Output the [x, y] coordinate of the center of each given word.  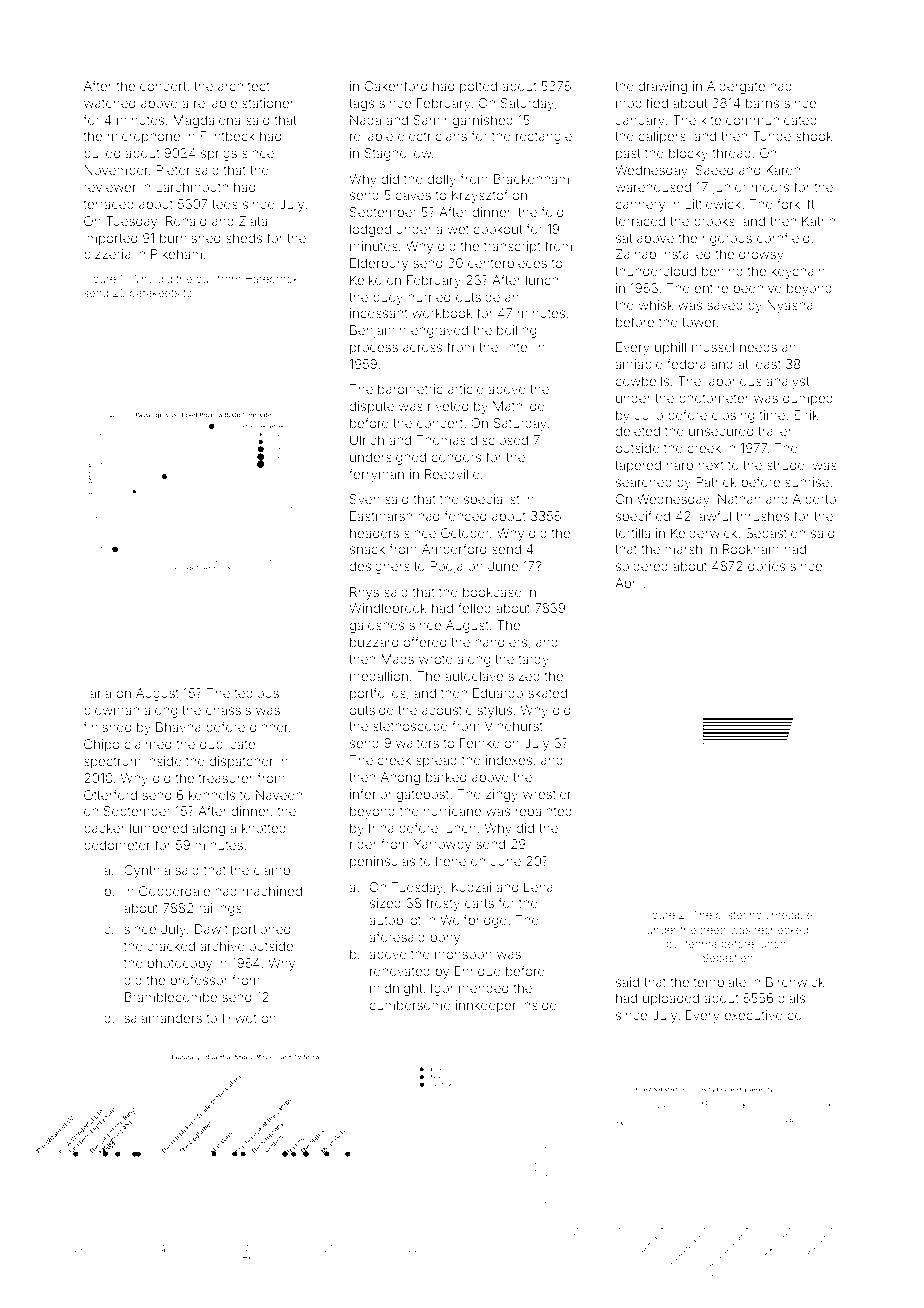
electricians [432, 136]
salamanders [163, 1018]
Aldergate [736, 87]
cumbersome [410, 1005]
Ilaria [97, 693]
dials [791, 998]
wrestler [547, 794]
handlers [501, 642]
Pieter [173, 170]
